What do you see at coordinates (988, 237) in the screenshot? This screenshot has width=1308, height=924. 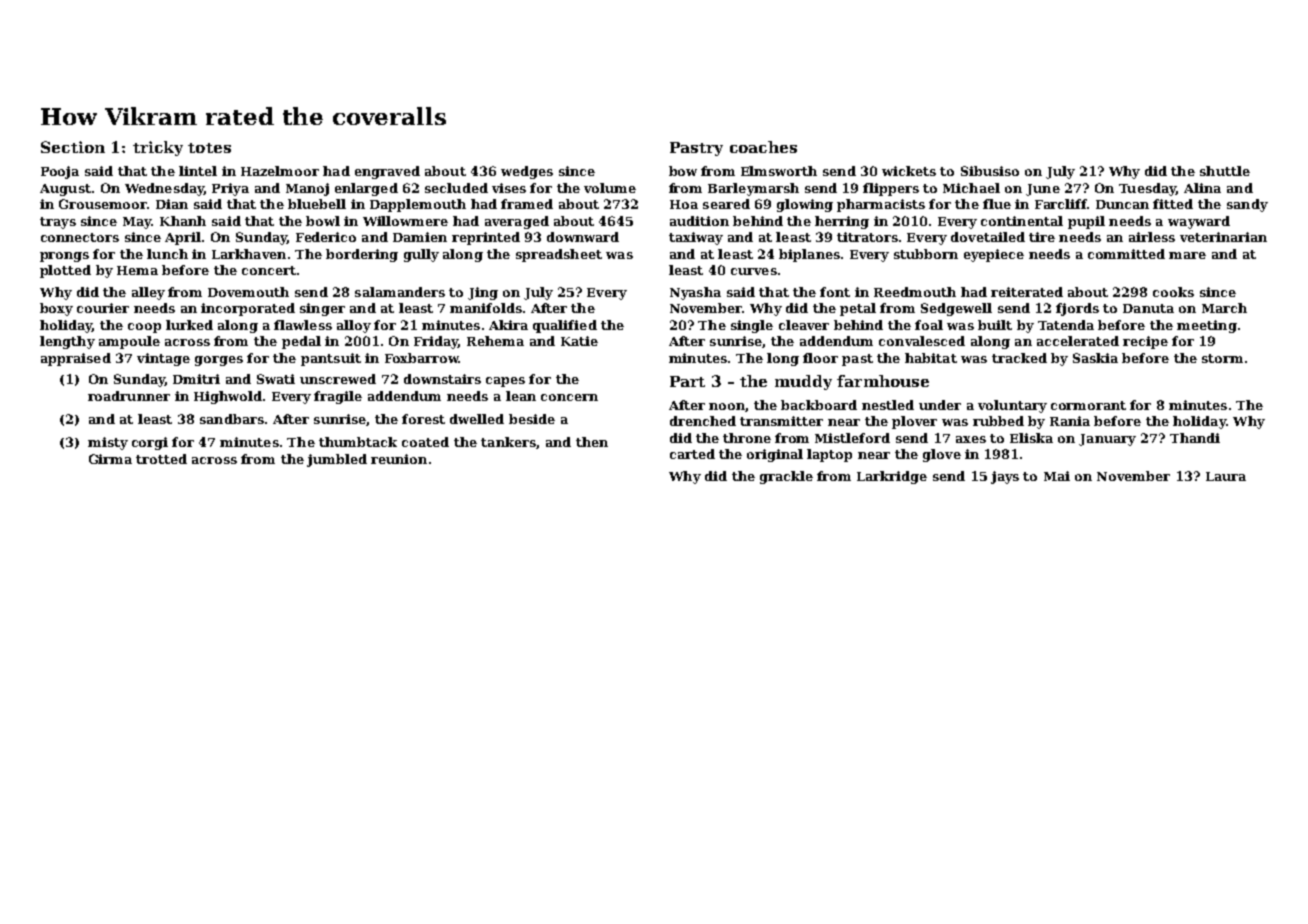 I see `dovetailed` at bounding box center [988, 237].
